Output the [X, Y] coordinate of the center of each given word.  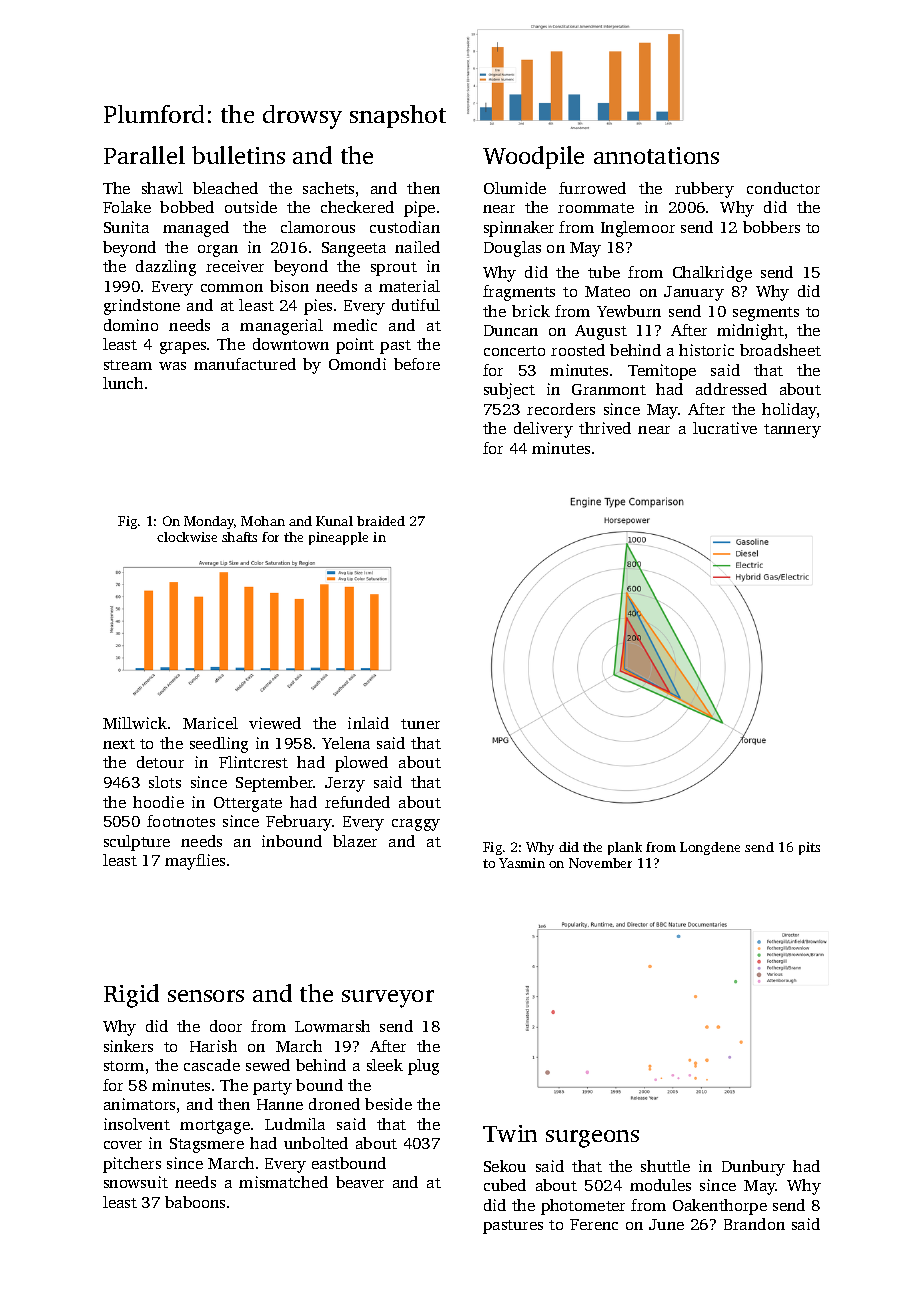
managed [196, 229]
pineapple [338, 538]
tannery [792, 431]
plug [423, 1067]
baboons [195, 1202]
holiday [789, 411]
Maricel [210, 723]
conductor [783, 188]
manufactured [245, 364]
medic [355, 325]
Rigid [131, 996]
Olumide [515, 188]
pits [809, 848]
